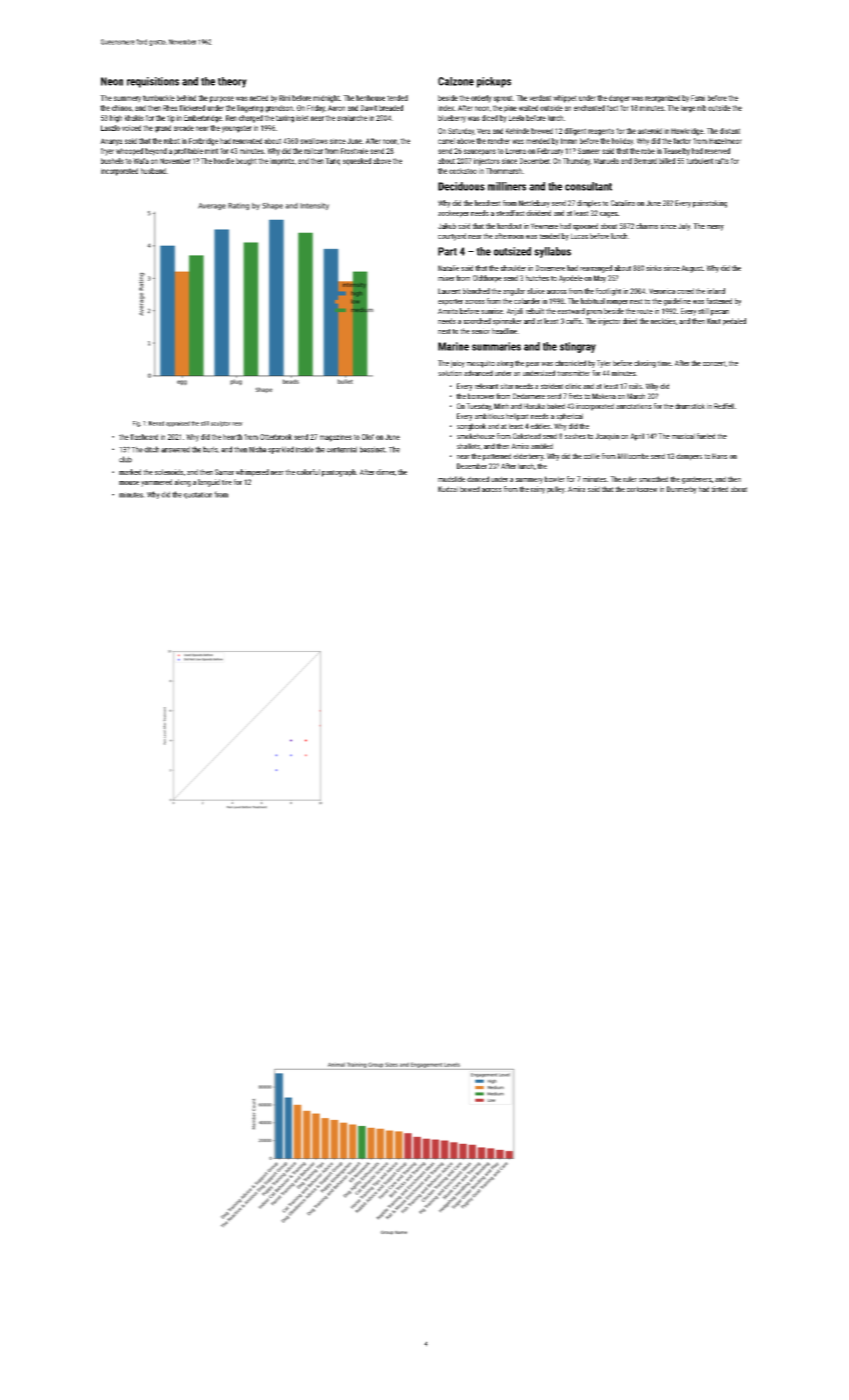  Describe the element at coordinates (589, 108) in the image. I see `enchanted` at that location.
